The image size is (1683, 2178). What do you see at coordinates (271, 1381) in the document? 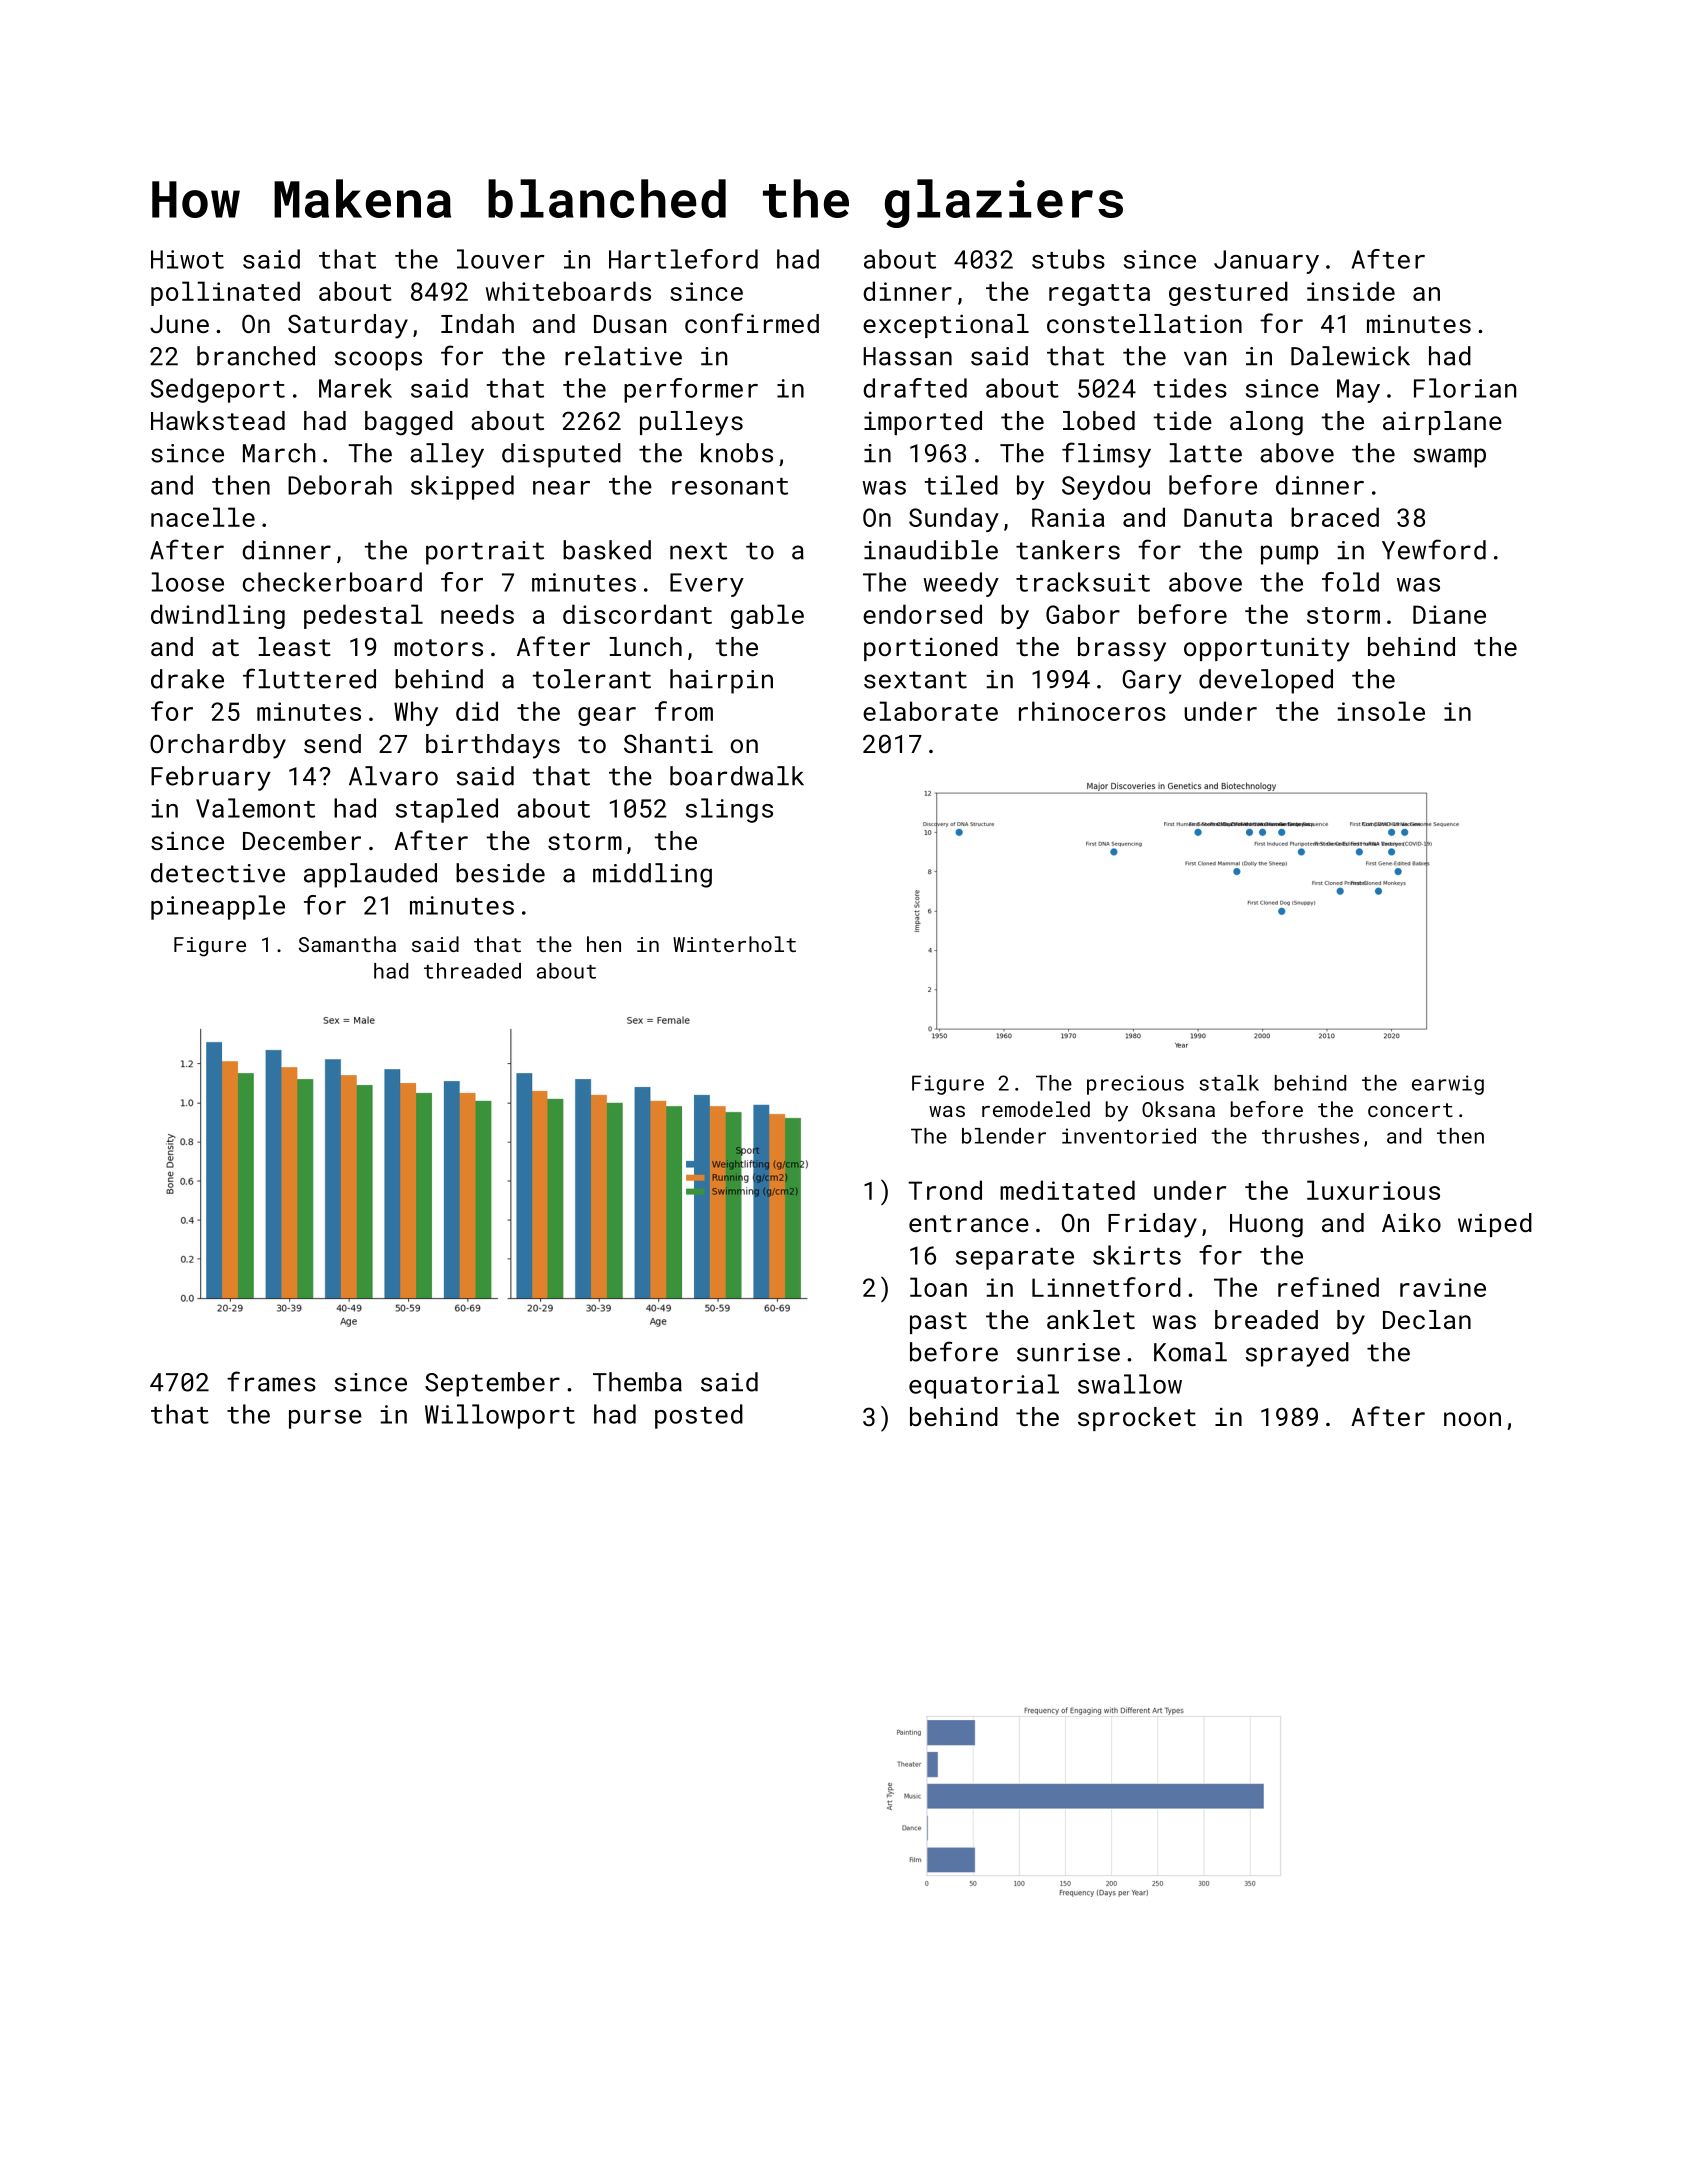
I see `frames` at bounding box center [271, 1381].
